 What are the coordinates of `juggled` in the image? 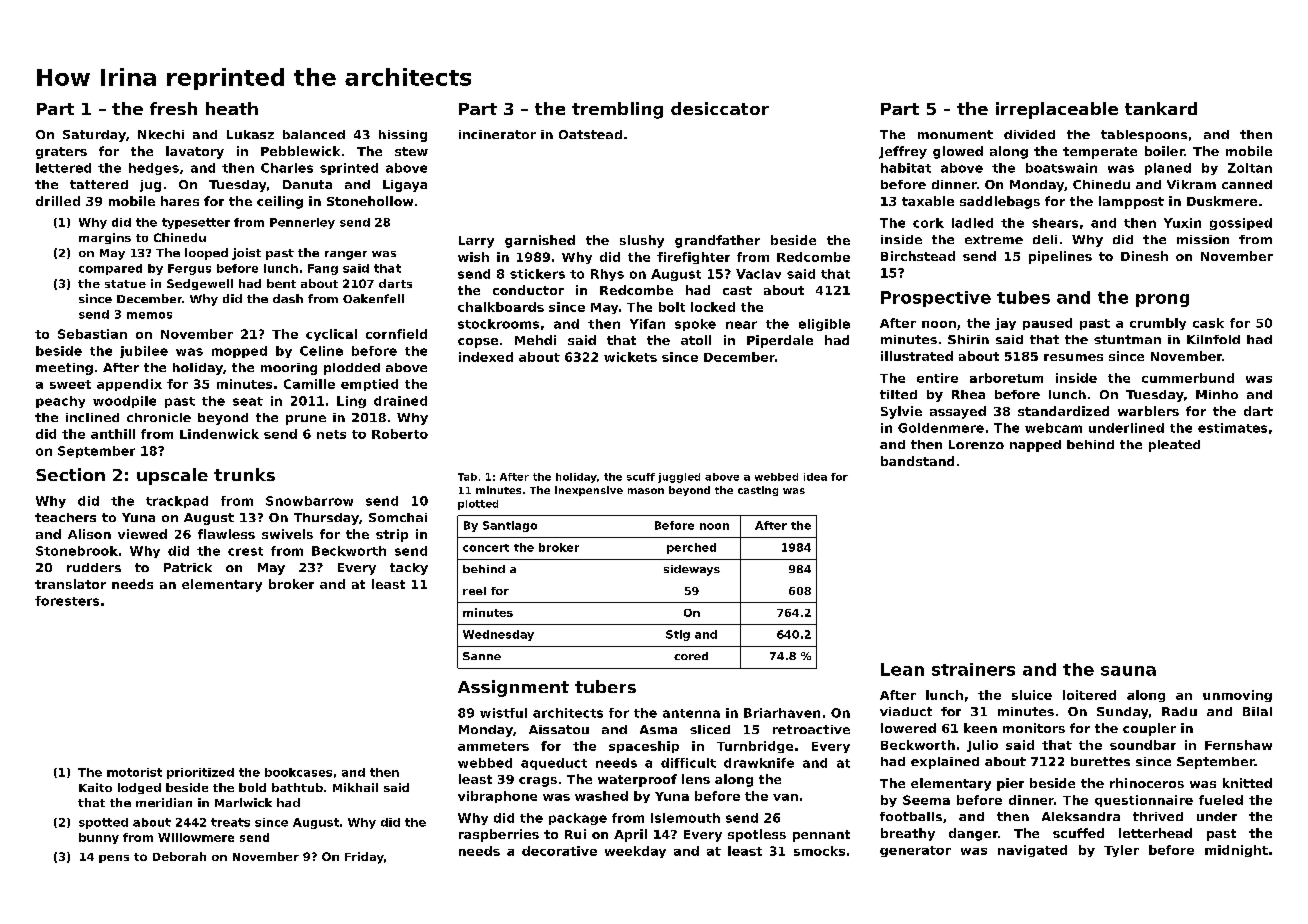 It's located at (679, 478).
